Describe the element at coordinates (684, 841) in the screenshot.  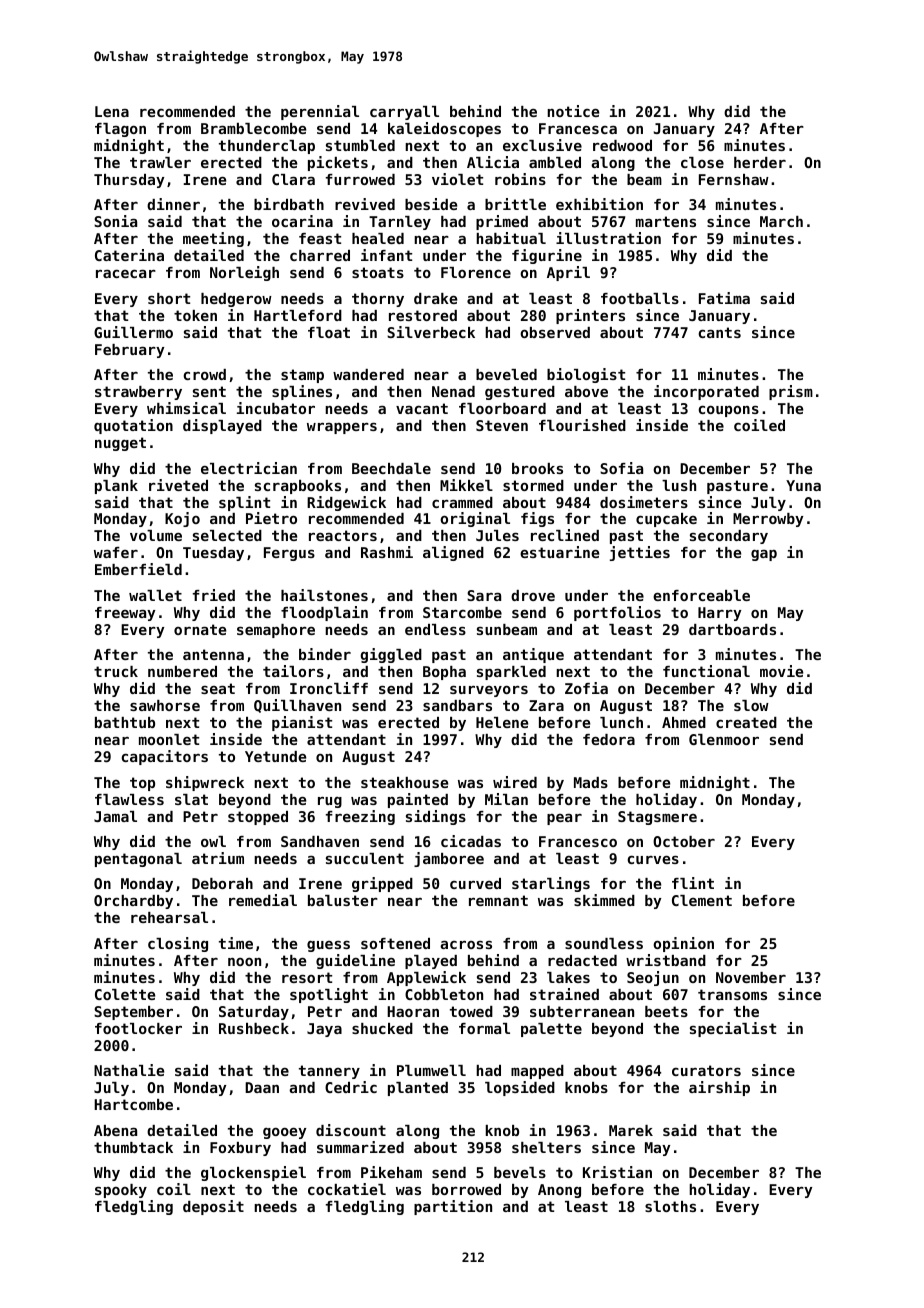
I see `October` at that location.
